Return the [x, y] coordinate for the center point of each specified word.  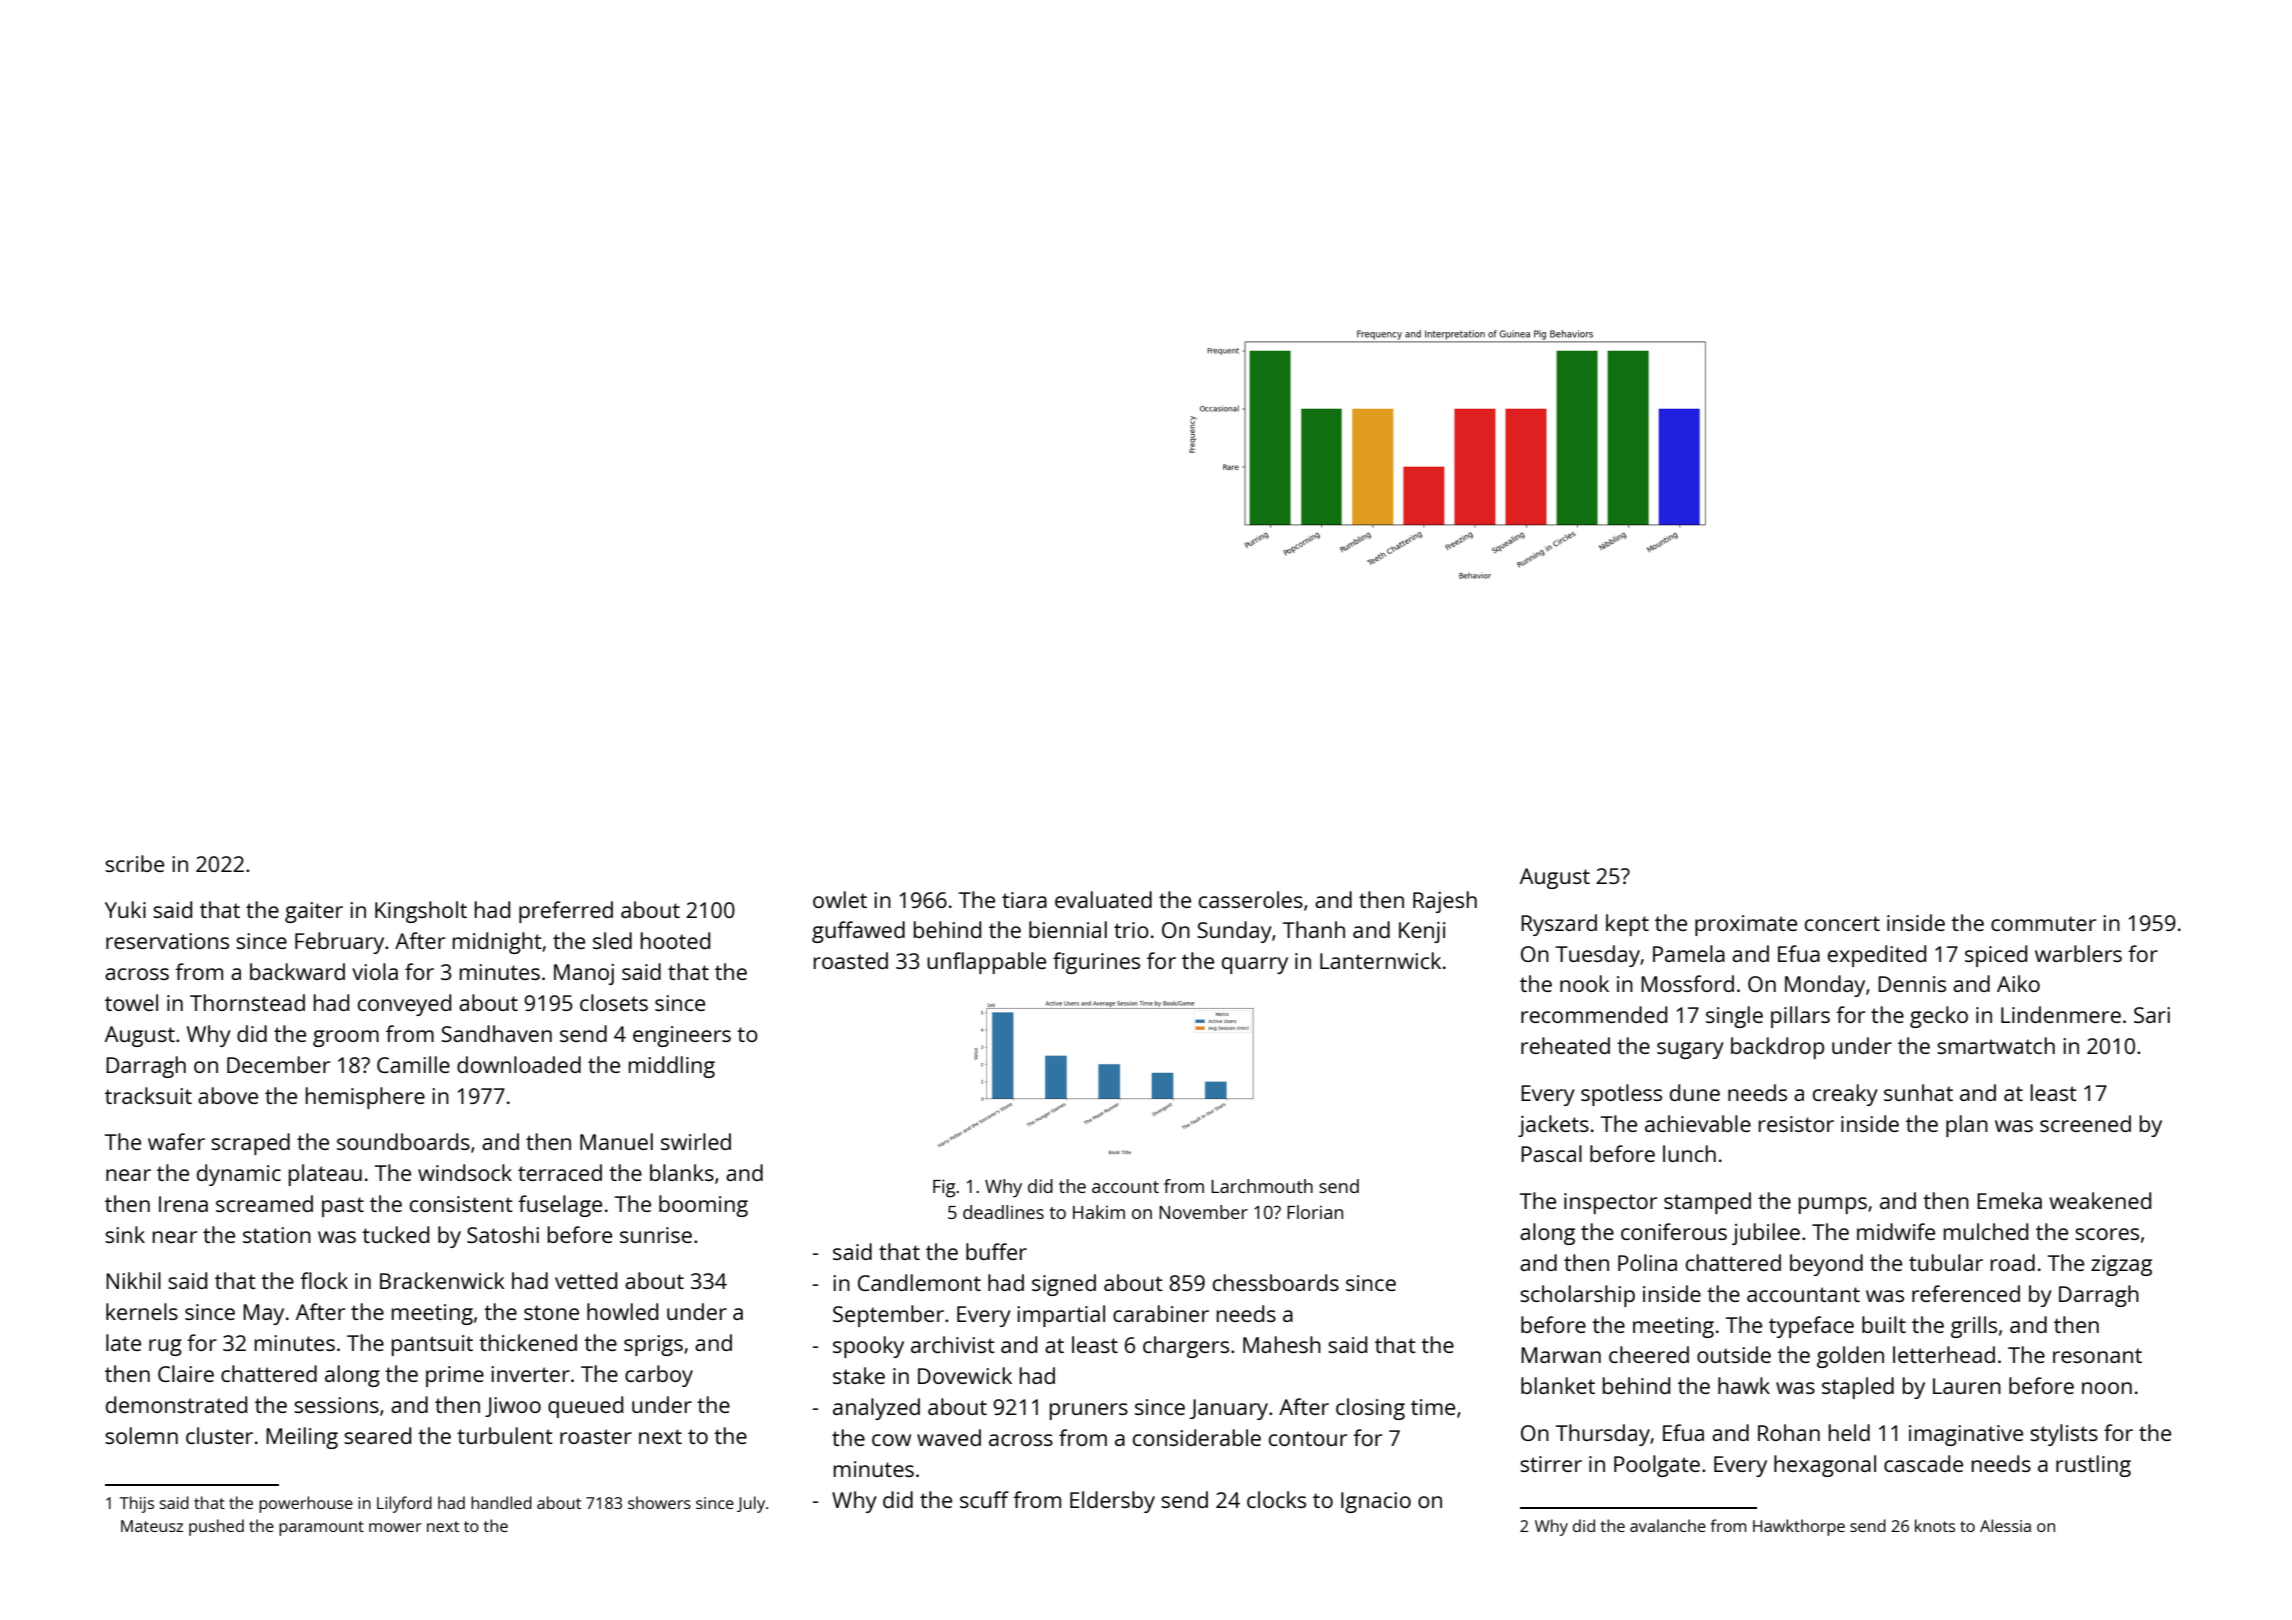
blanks [682, 1172]
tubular [1946, 1262]
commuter [2043, 923]
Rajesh [1445, 902]
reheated [1565, 1045]
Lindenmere [2061, 1014]
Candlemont [919, 1282]
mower [395, 1527]
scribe [134, 863]
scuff [984, 1499]
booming [703, 1206]
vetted [586, 1280]
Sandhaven [496, 1033]
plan [1967, 1126]
